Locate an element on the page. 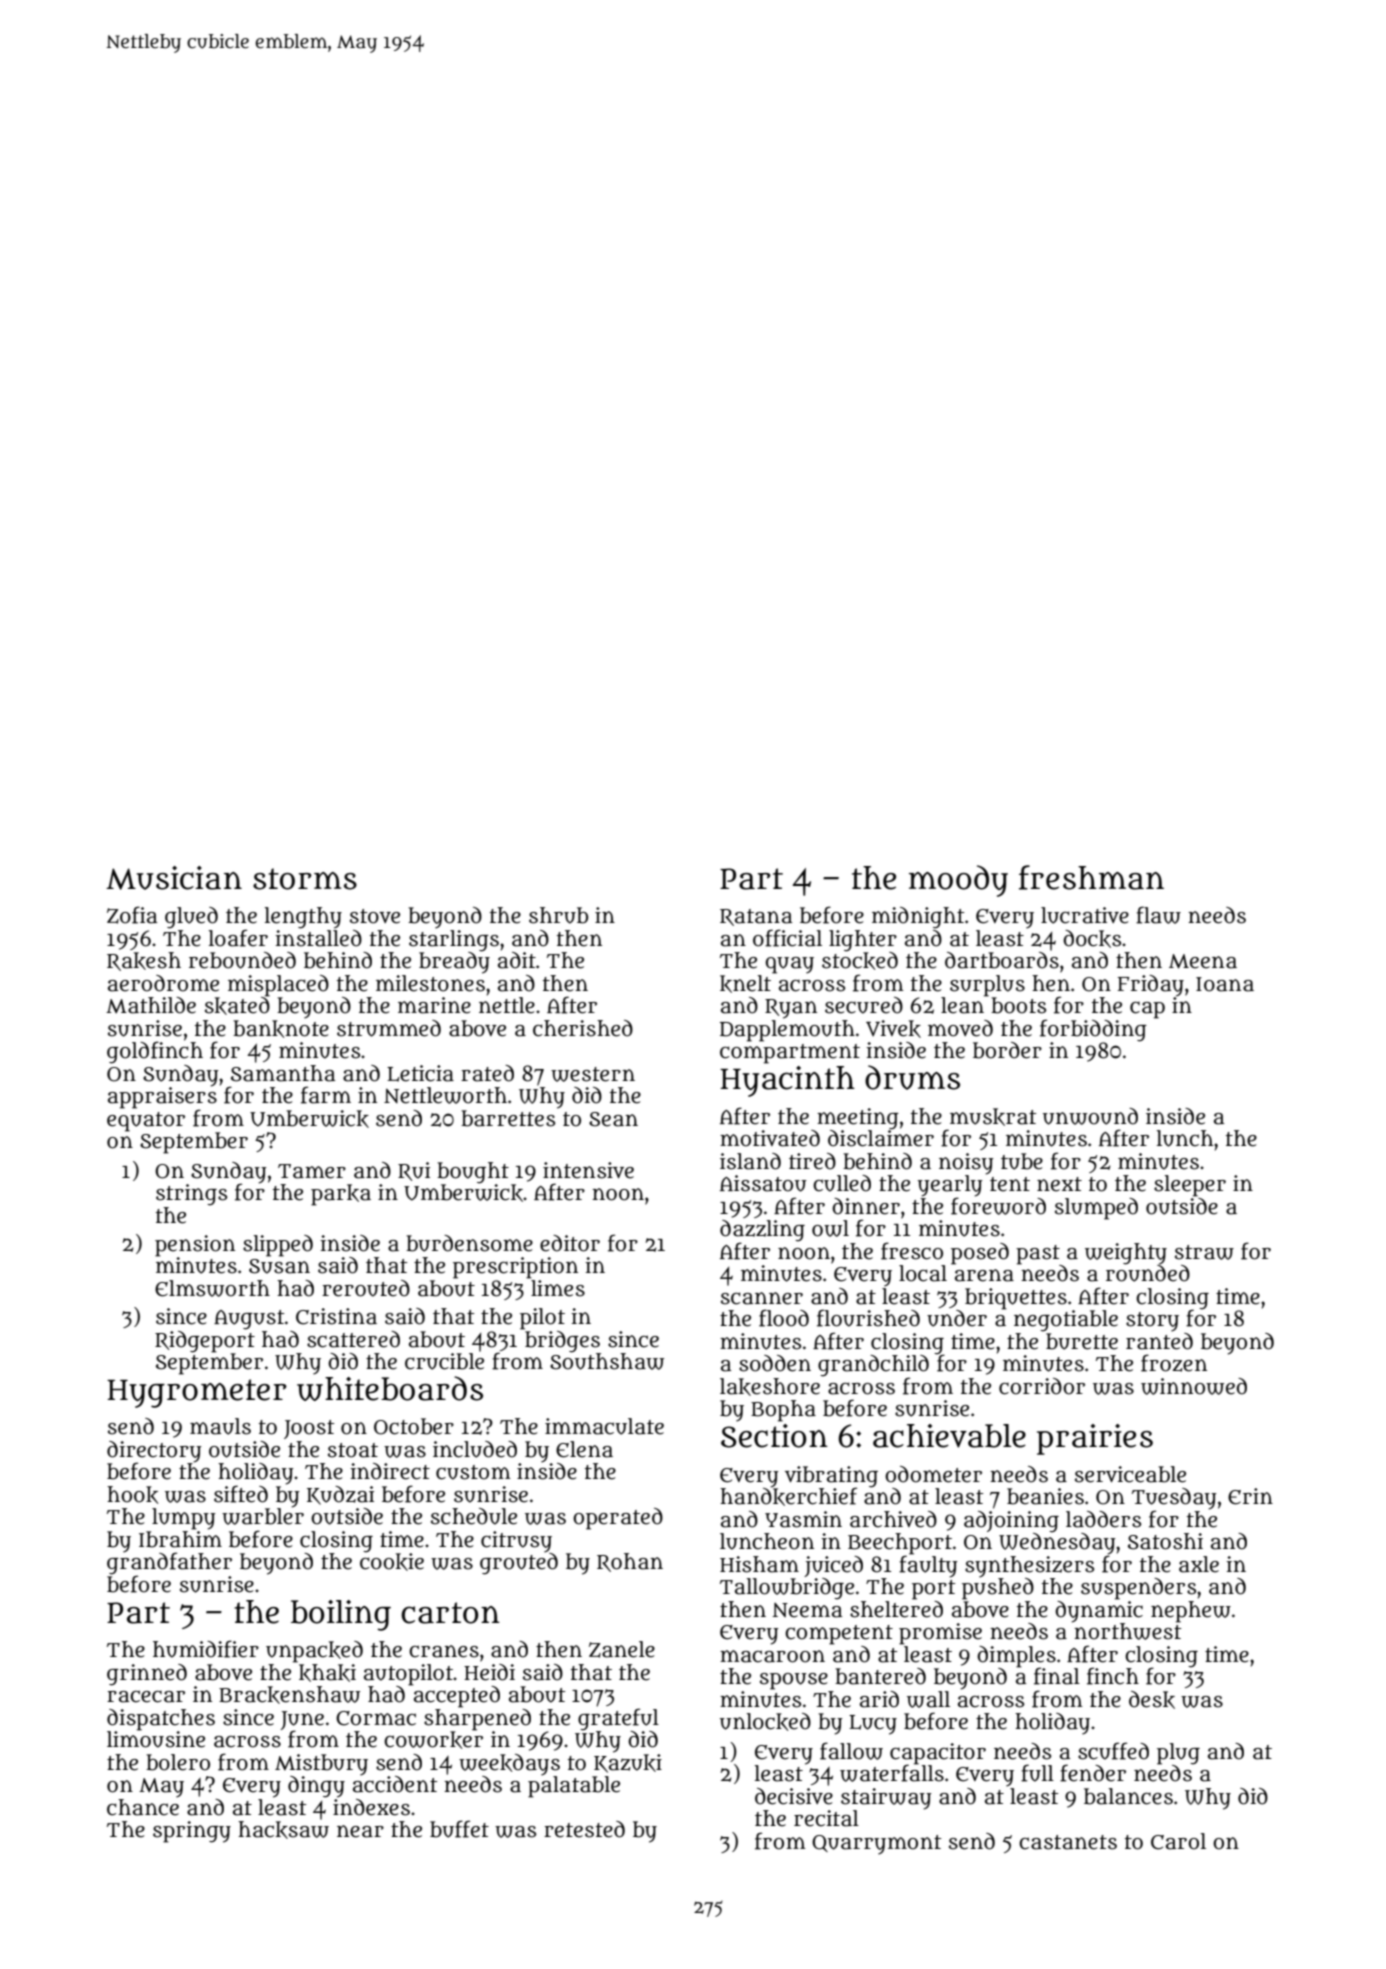  Friday is located at coordinates (1151, 986).
